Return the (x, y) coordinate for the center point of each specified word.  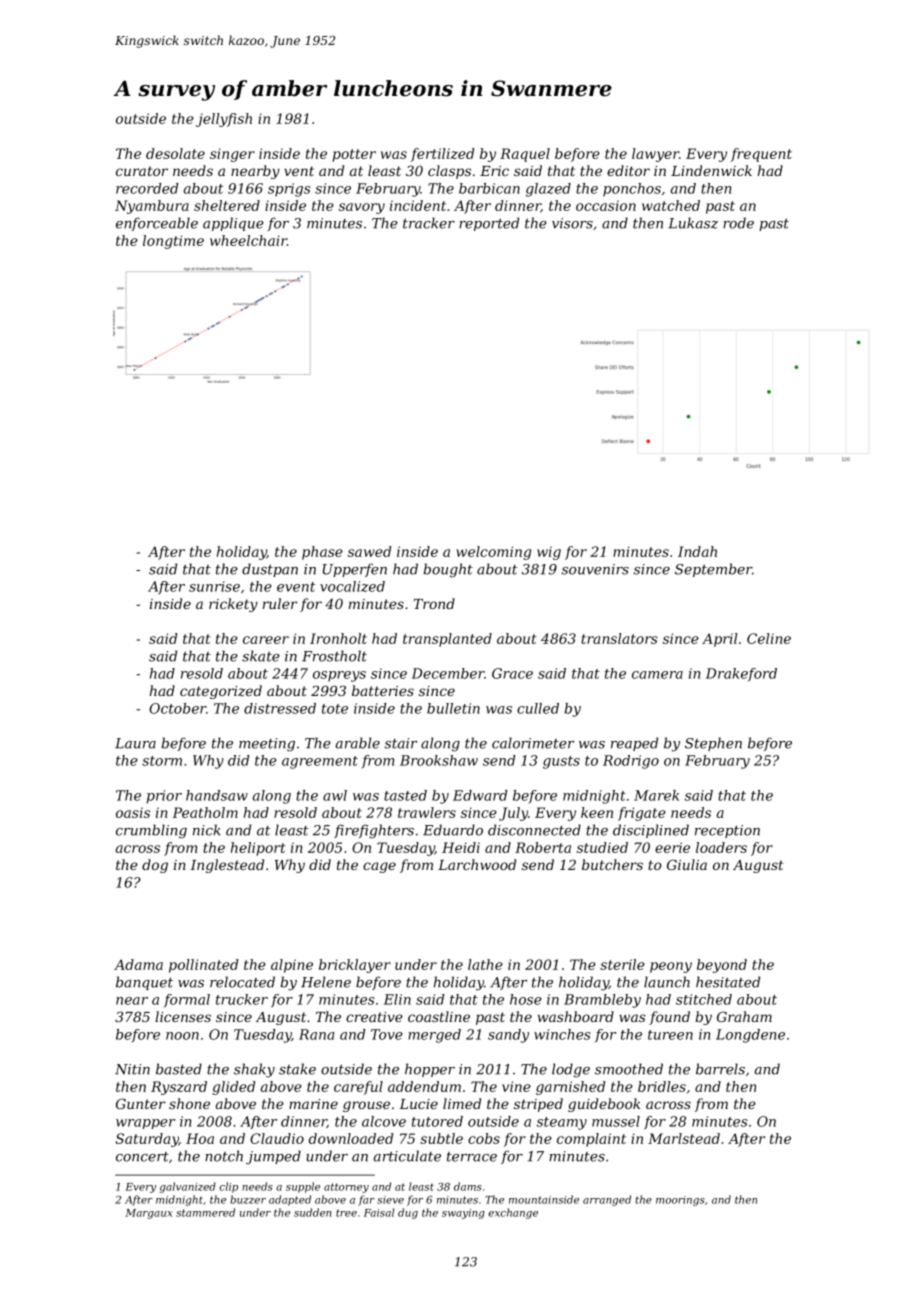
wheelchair (248, 240)
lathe (485, 964)
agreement (320, 762)
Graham (744, 1016)
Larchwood (477, 864)
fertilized (442, 155)
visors (572, 223)
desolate (175, 153)
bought (448, 570)
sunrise (214, 586)
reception (727, 831)
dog (155, 866)
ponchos (632, 189)
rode (738, 223)
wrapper (145, 1124)
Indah (697, 551)
